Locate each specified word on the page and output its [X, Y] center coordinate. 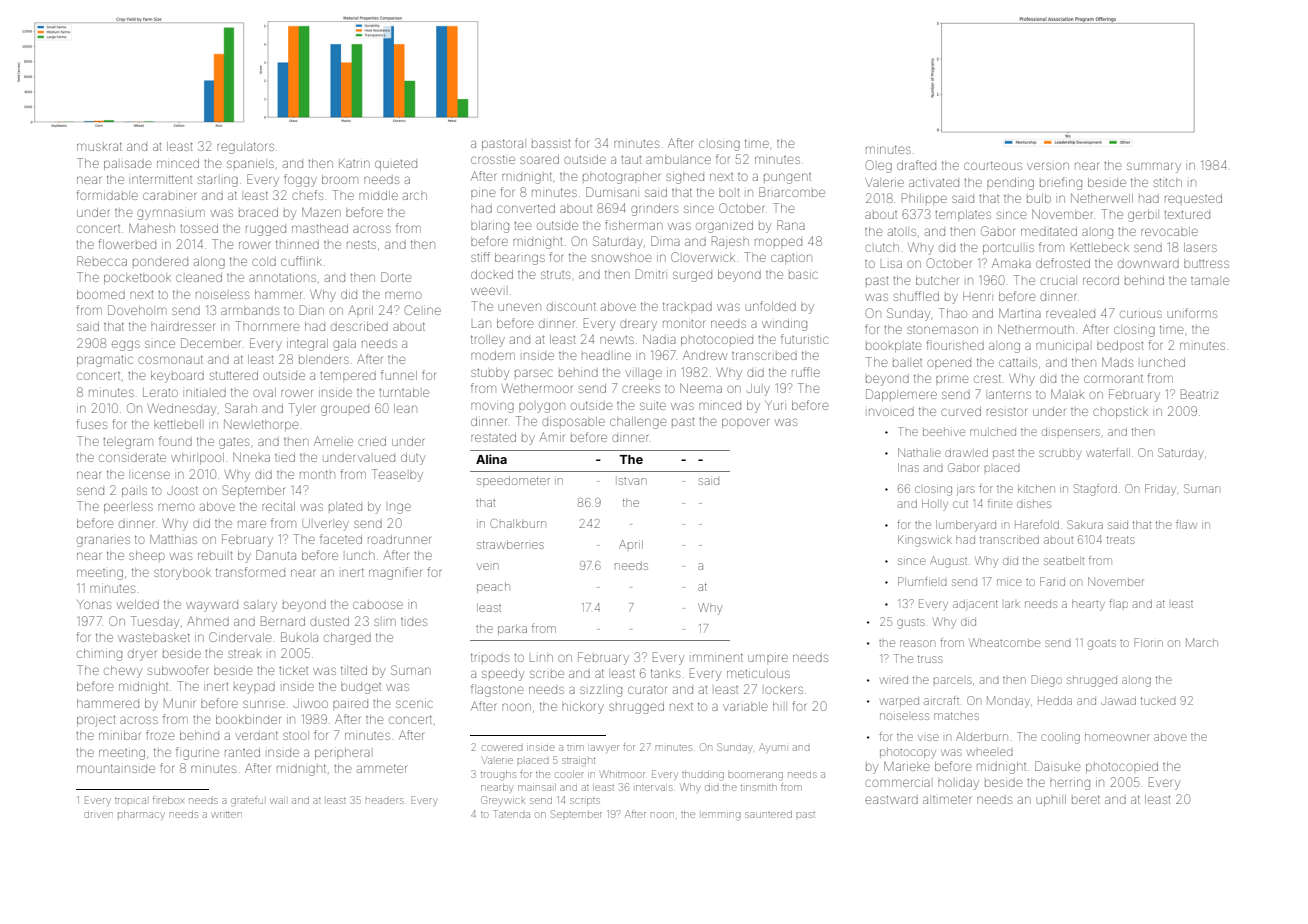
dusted [329, 621]
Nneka [251, 457]
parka [512, 629]
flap [1118, 603]
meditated [1049, 231]
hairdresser [183, 327]
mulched [993, 432]
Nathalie [919, 452]
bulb [1039, 198]
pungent [787, 178]
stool [295, 736]
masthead [320, 228]
